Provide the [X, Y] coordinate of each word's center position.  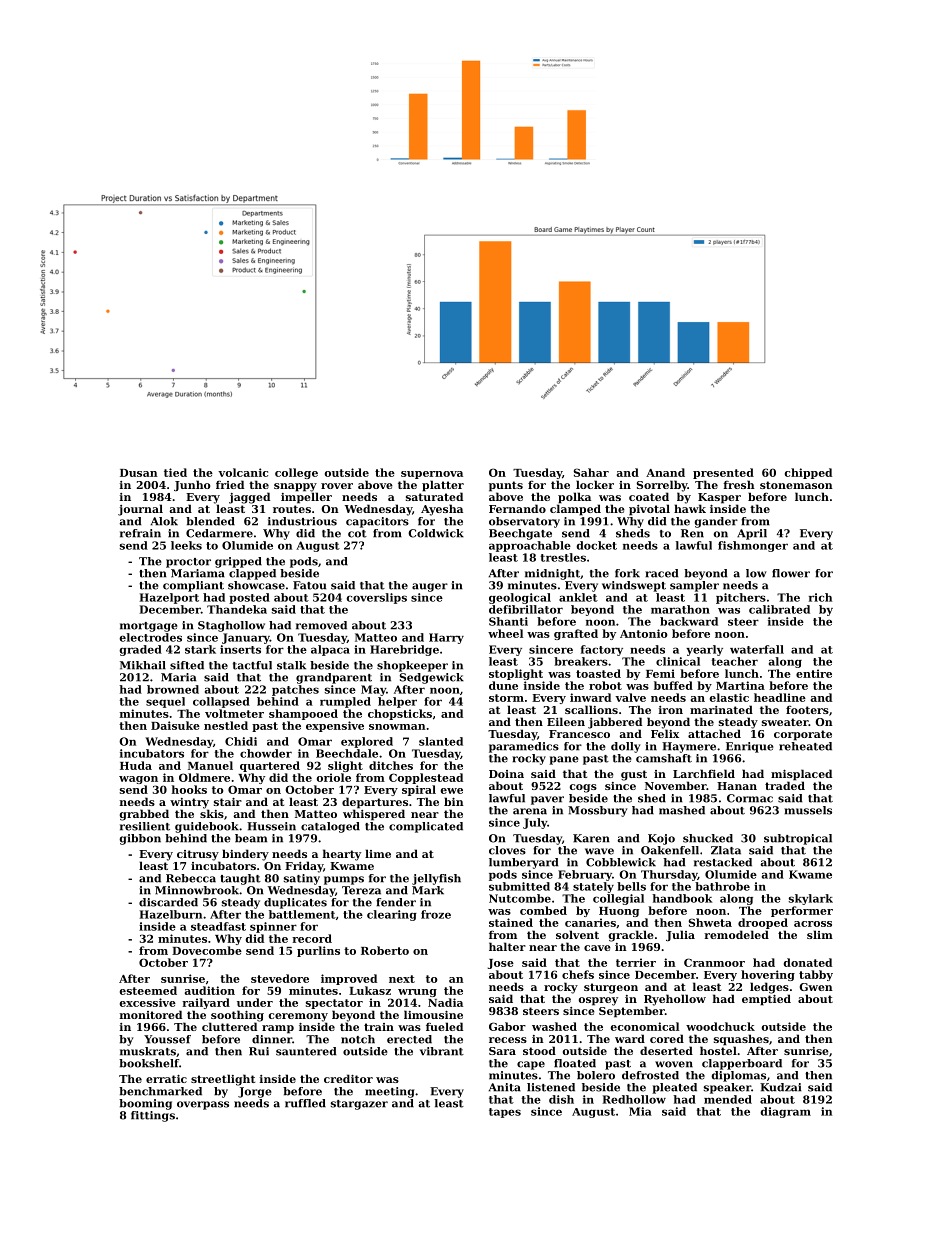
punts [506, 486]
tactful [252, 665]
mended [728, 1099]
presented [723, 473]
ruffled [305, 1103]
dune [503, 685]
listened [551, 1087]
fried [230, 484]
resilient [145, 826]
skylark [811, 899]
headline [780, 697]
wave [599, 851]
